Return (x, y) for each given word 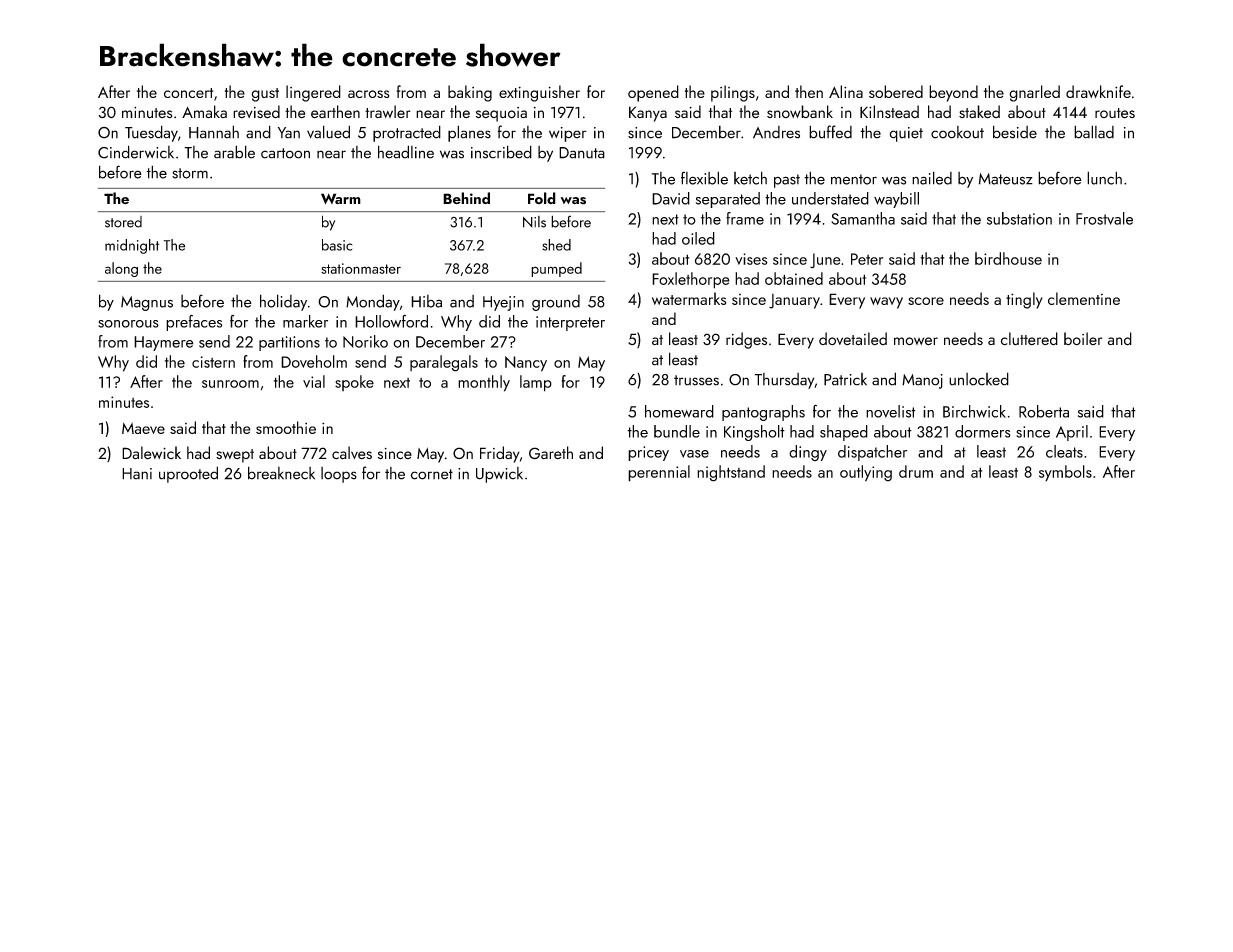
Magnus (147, 303)
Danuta (582, 153)
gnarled (1034, 93)
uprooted (188, 474)
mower (916, 341)
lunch (1104, 178)
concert (188, 93)
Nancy (526, 364)
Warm (341, 198)
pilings (733, 93)
